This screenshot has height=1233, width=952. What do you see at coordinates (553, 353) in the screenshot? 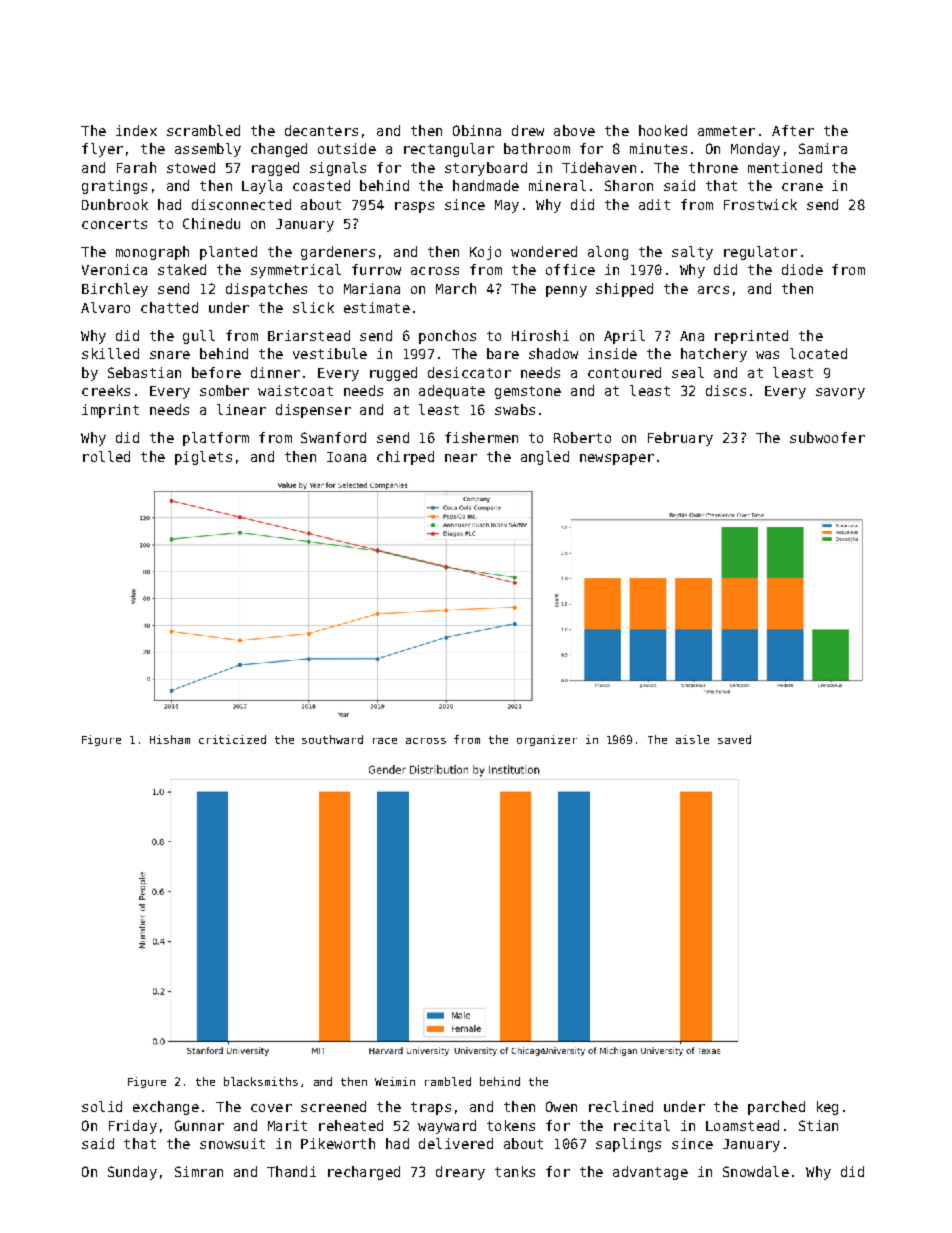
I see `shadow` at bounding box center [553, 353].
